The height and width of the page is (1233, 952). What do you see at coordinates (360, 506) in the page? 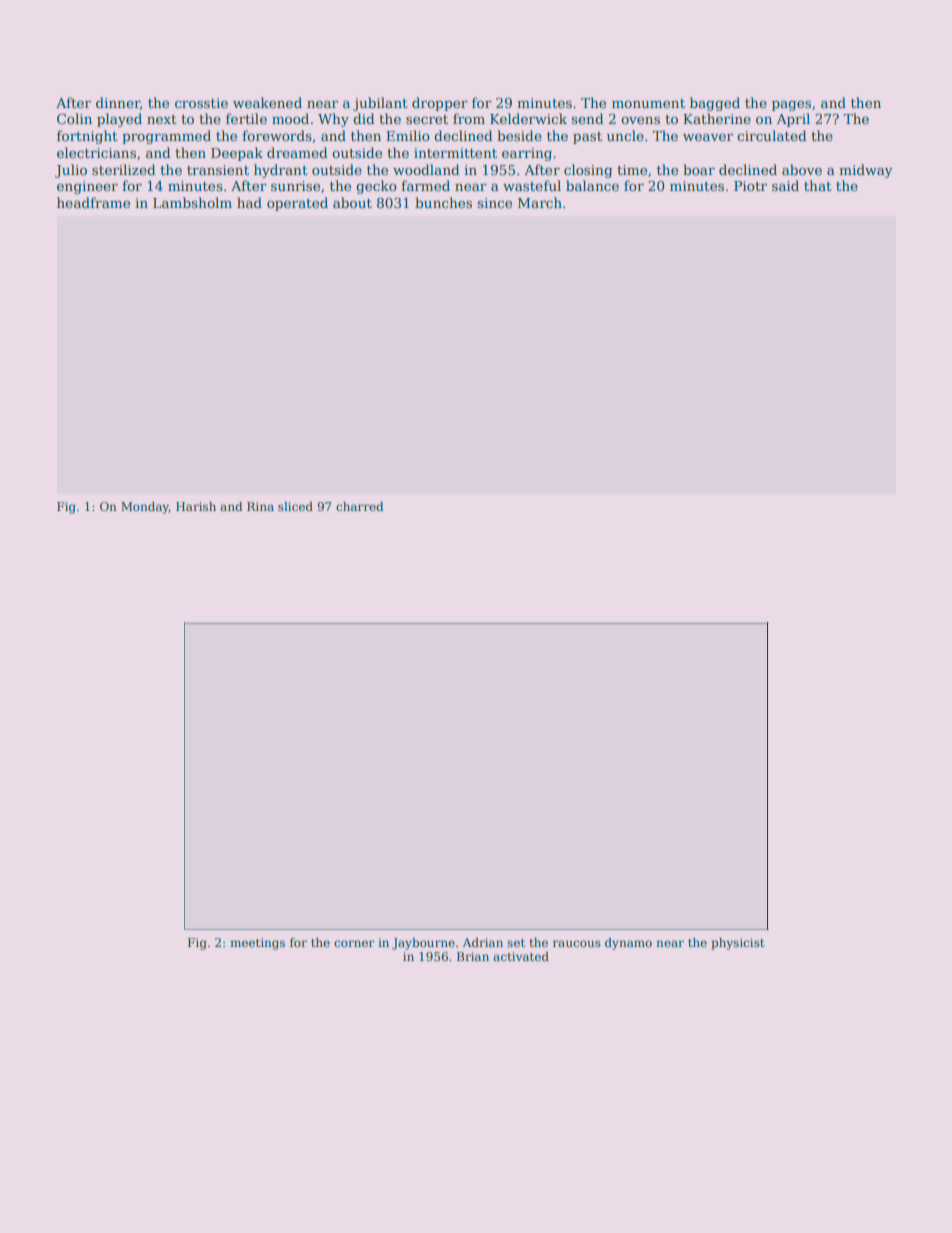
I see `charred` at bounding box center [360, 506].
